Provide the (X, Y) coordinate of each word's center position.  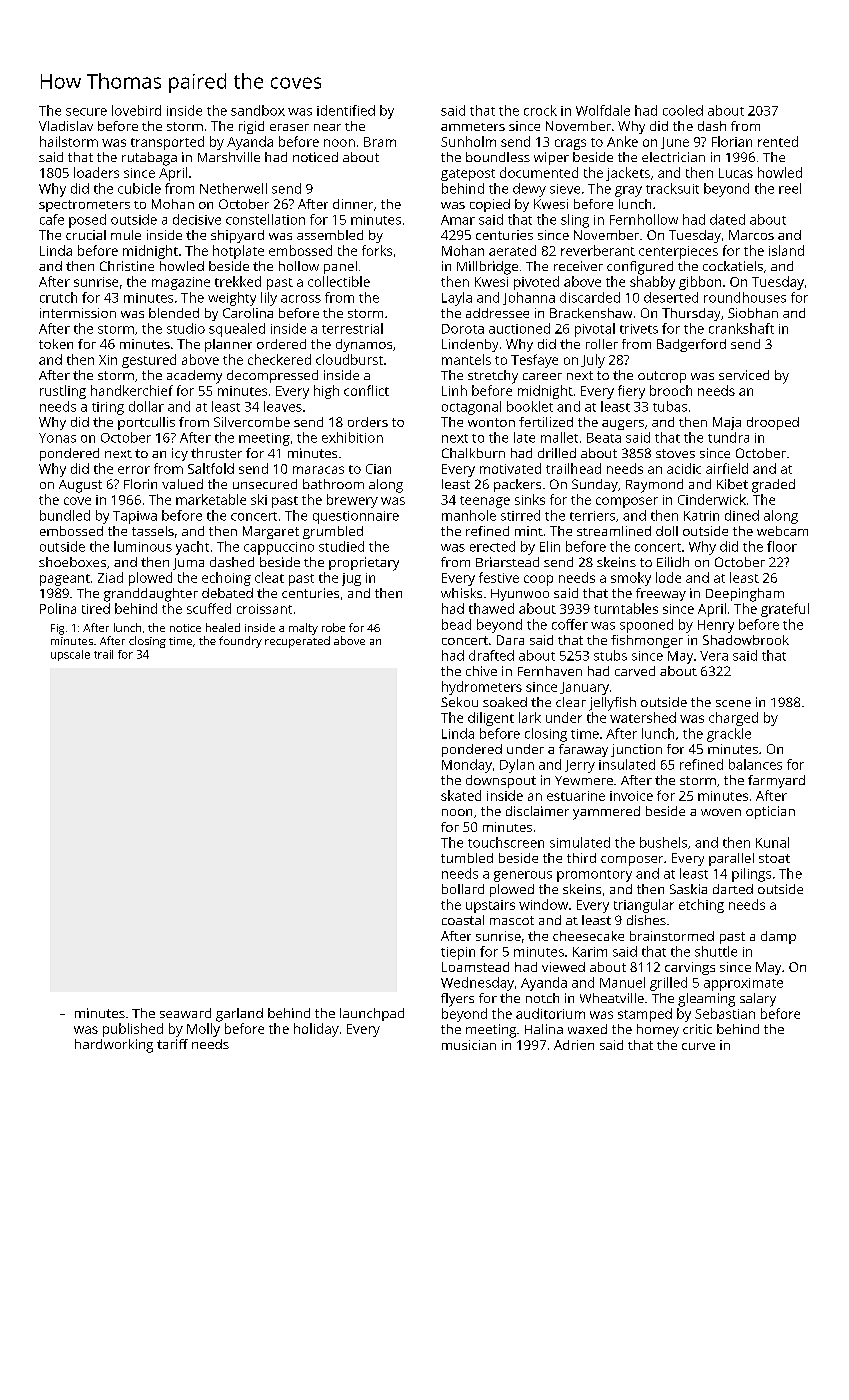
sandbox (258, 110)
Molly (203, 1030)
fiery (631, 392)
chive (481, 671)
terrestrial (352, 328)
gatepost (468, 175)
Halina (544, 1029)
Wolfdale (603, 110)
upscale (70, 655)
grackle (729, 735)
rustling (63, 392)
